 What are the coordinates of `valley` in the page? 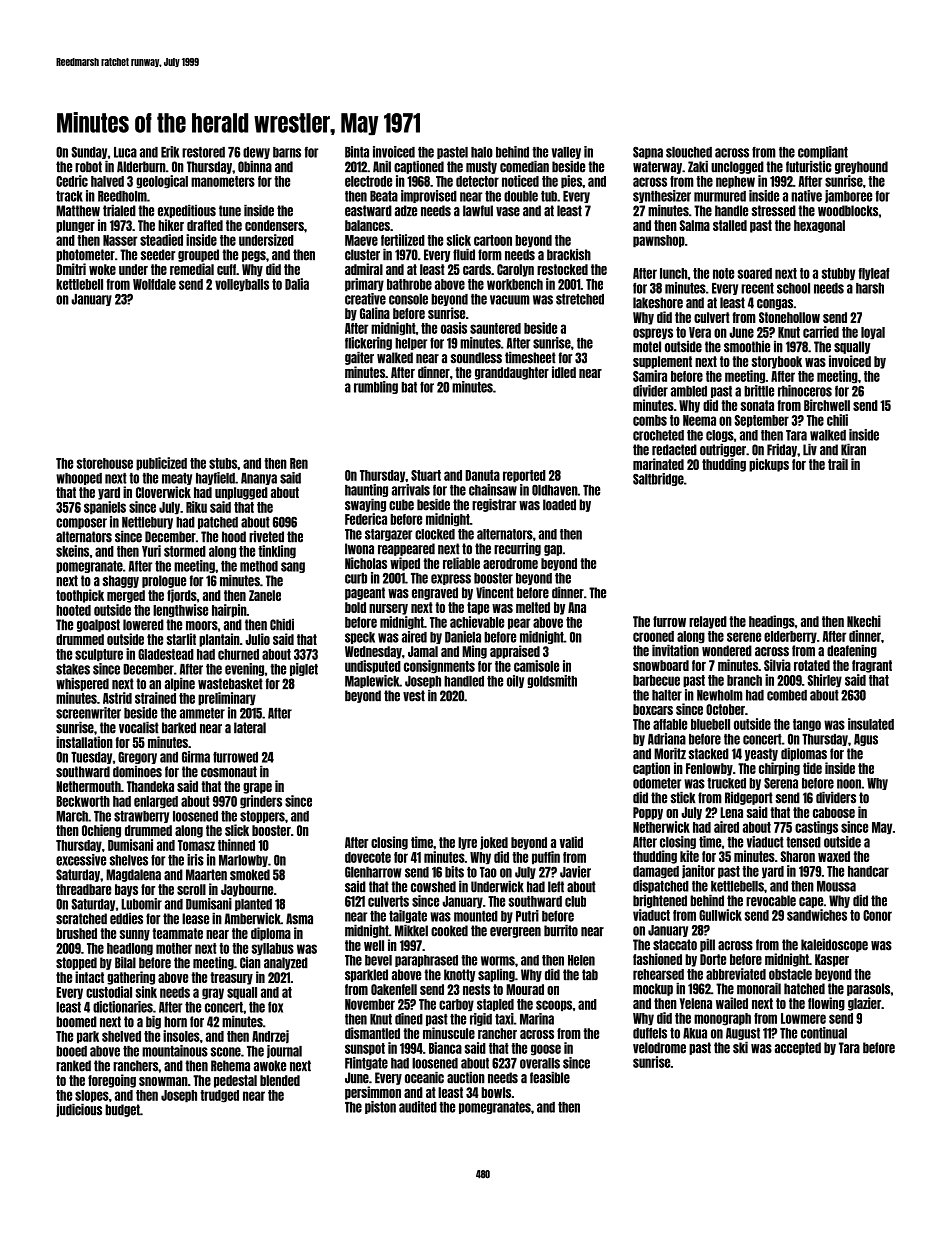 It's located at (566, 153).
